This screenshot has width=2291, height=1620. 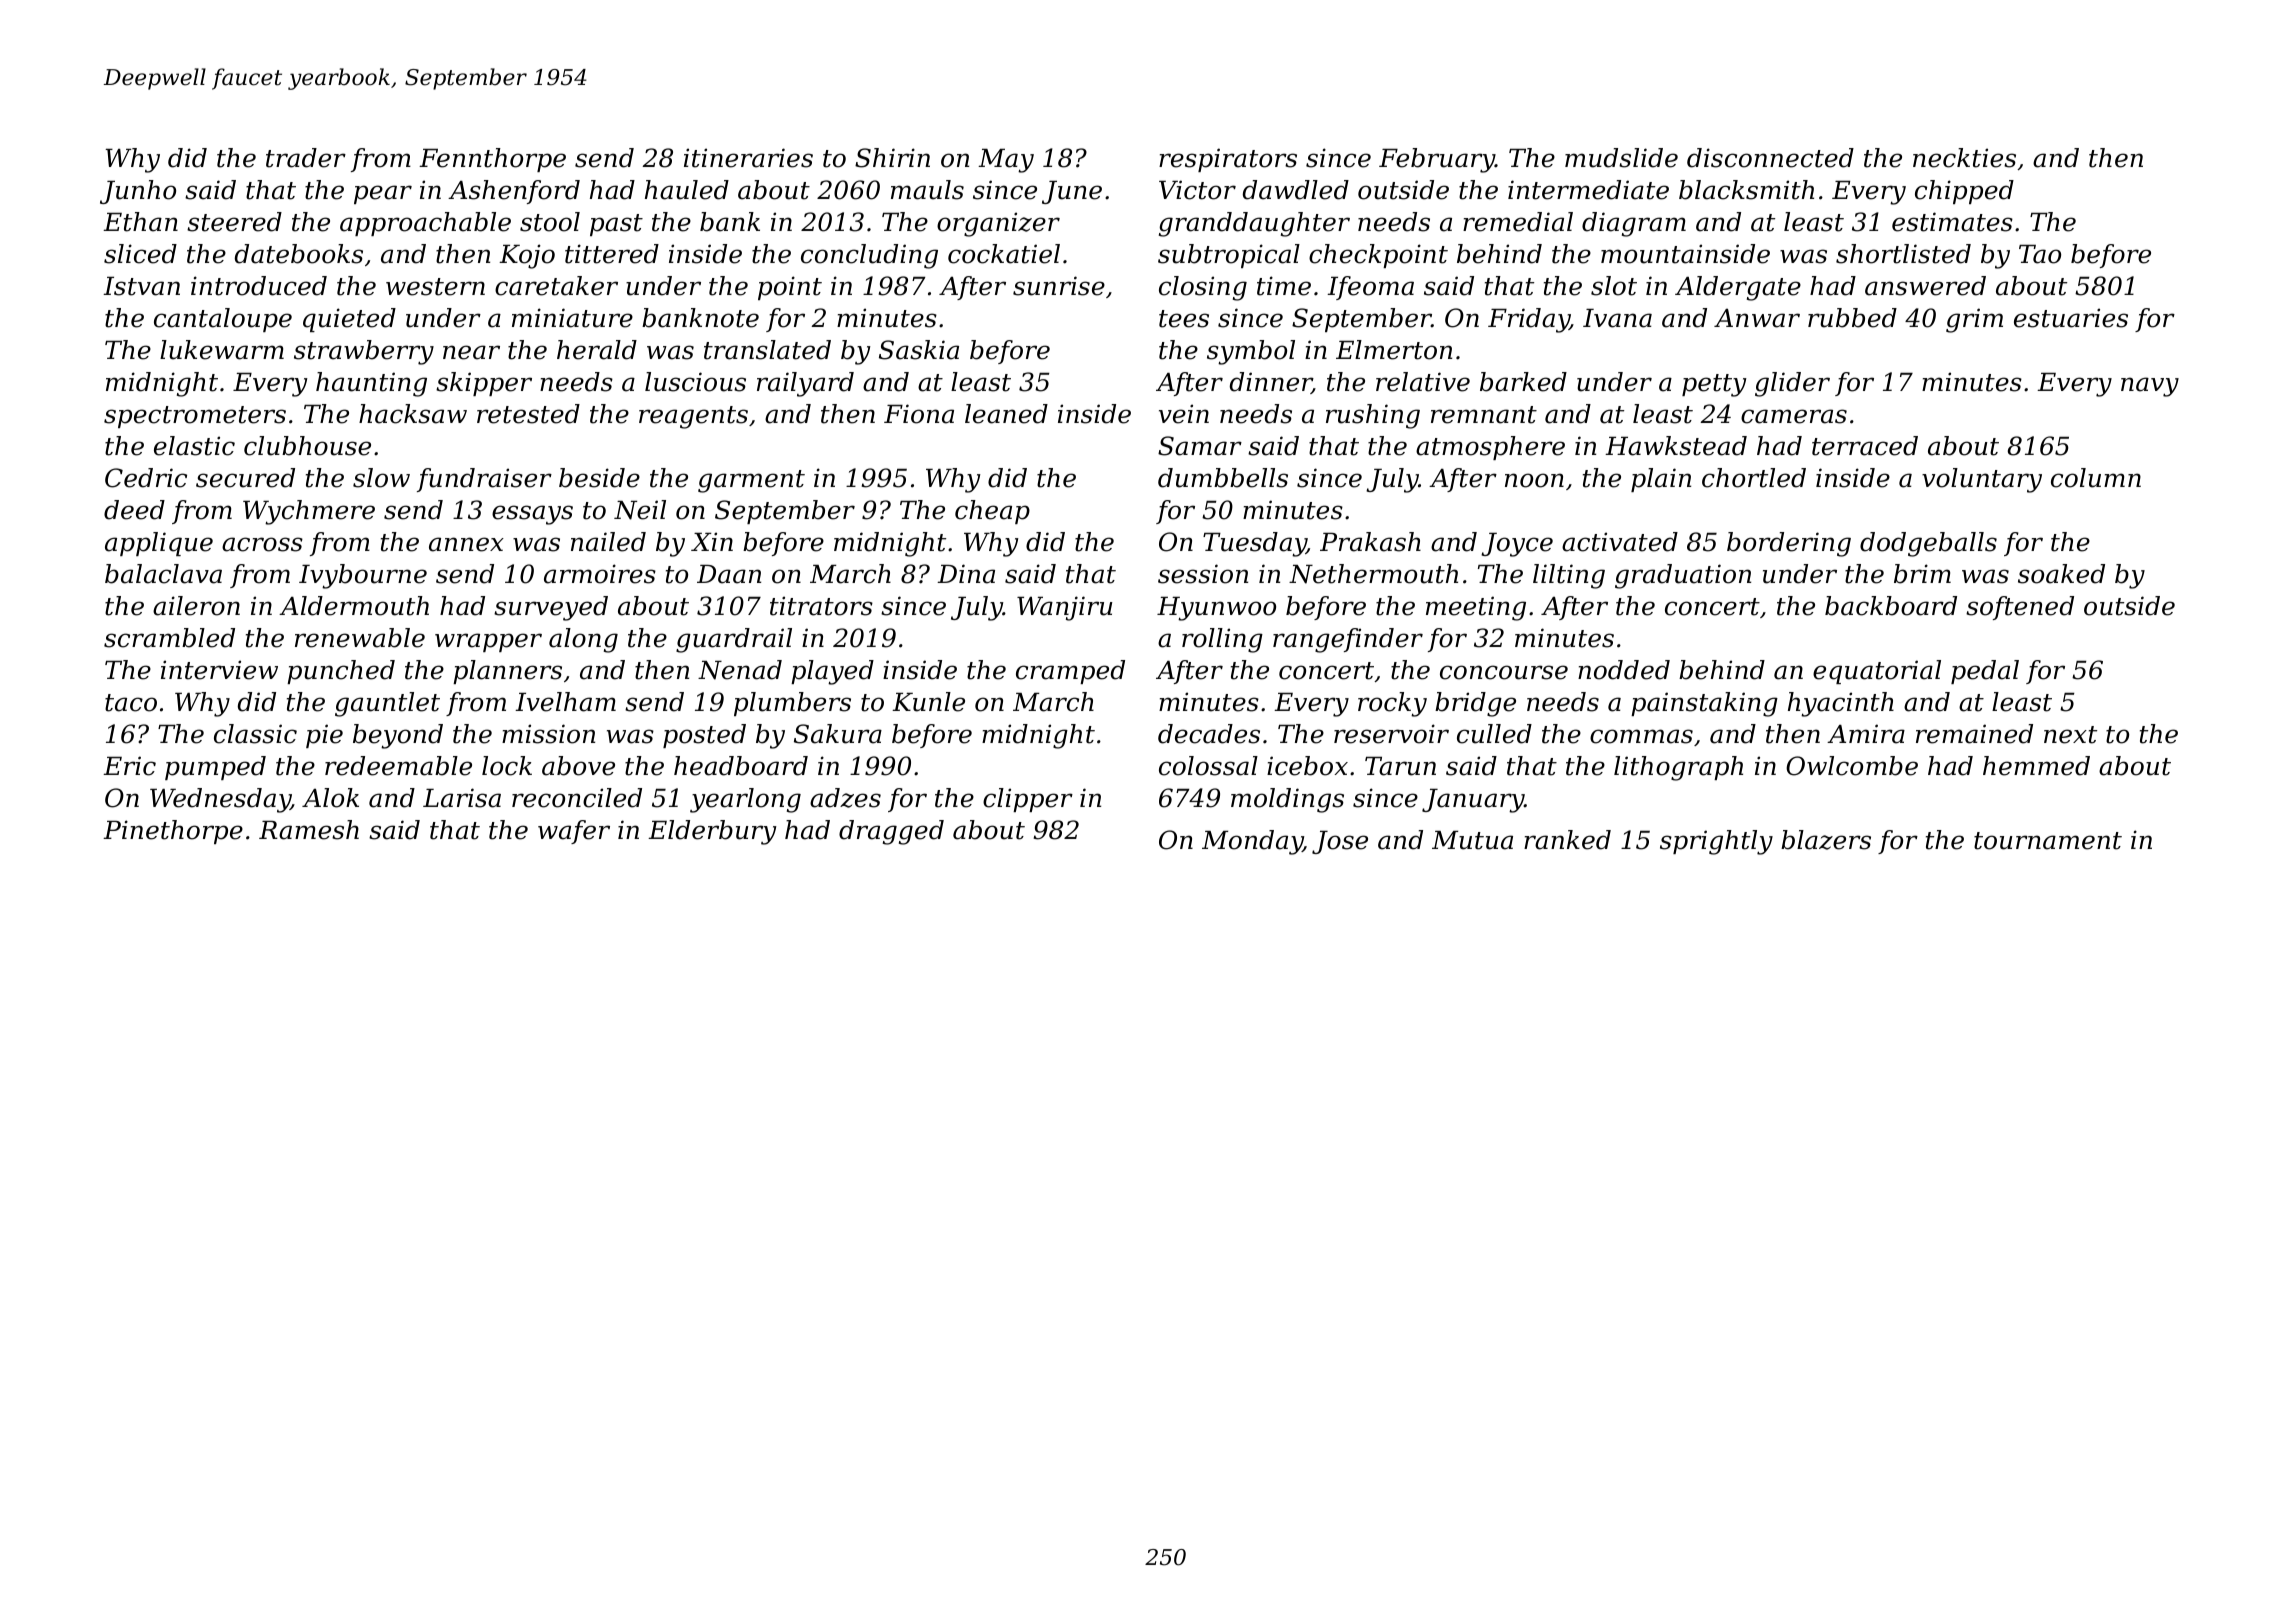 What do you see at coordinates (1964, 158) in the screenshot?
I see `neckties` at bounding box center [1964, 158].
